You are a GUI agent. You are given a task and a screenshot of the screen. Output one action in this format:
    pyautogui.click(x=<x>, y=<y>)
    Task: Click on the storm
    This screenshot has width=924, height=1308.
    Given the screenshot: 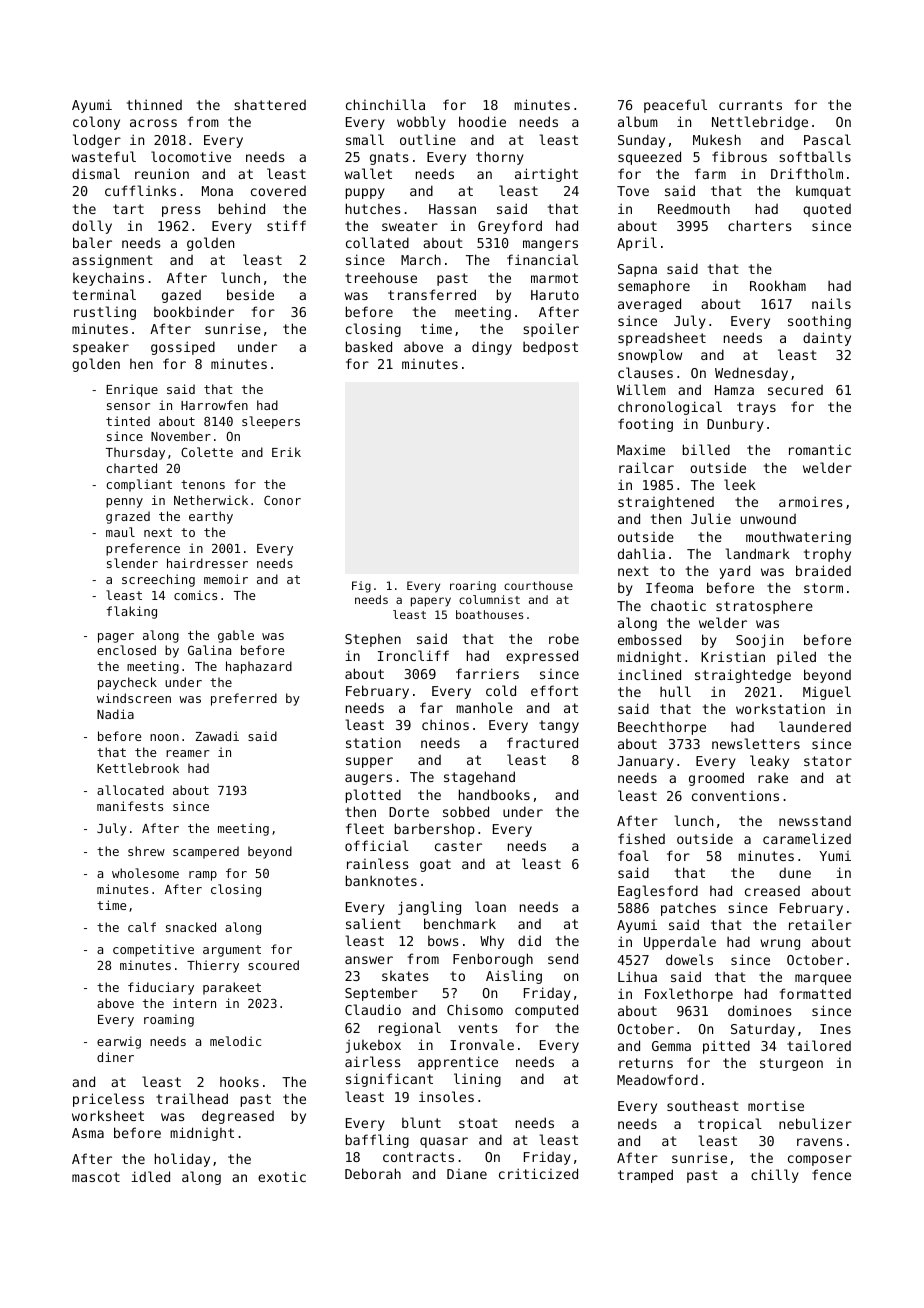 What is the action you would take?
    pyautogui.click(x=823, y=588)
